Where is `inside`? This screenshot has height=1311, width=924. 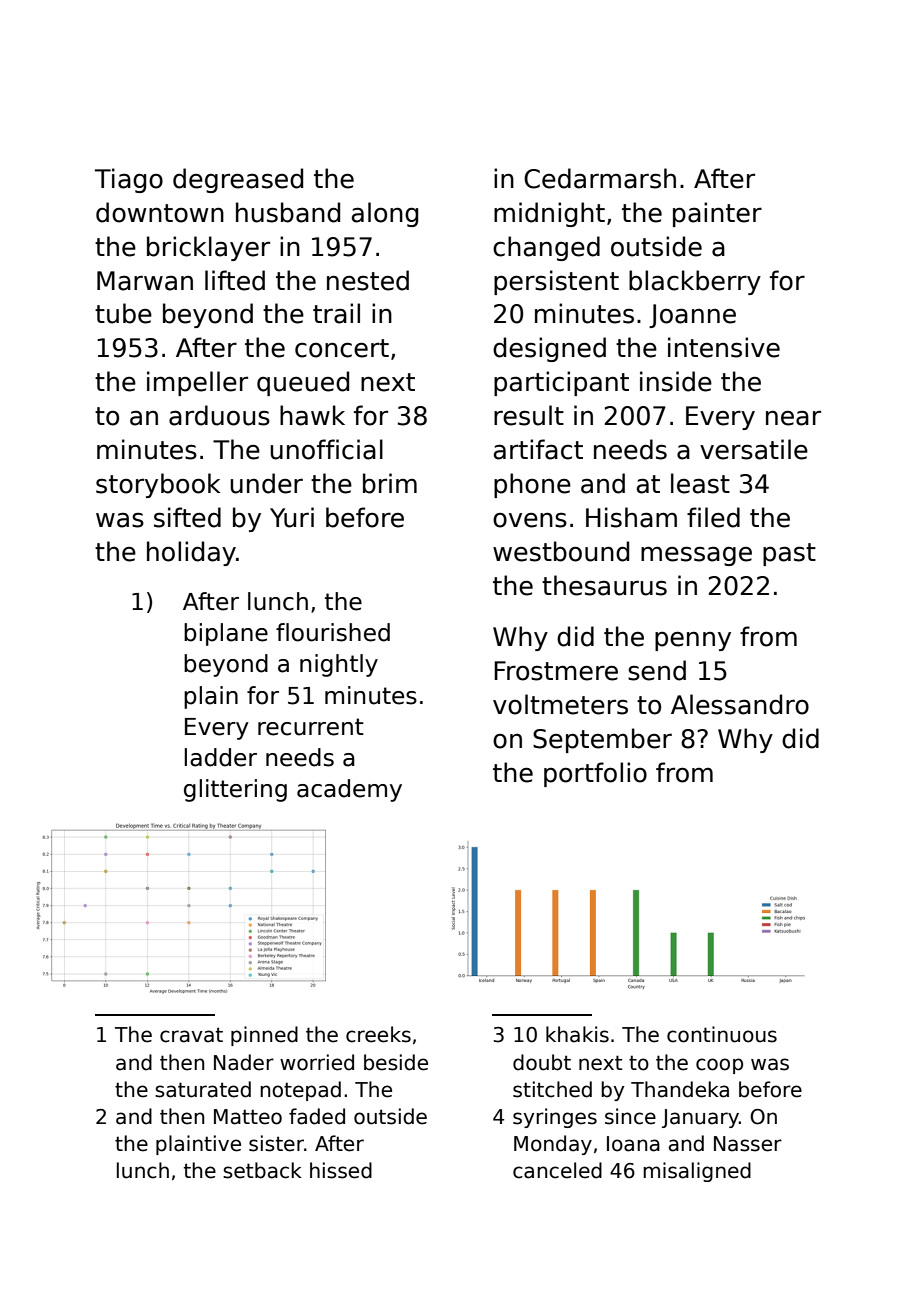 inside is located at coordinates (676, 381).
